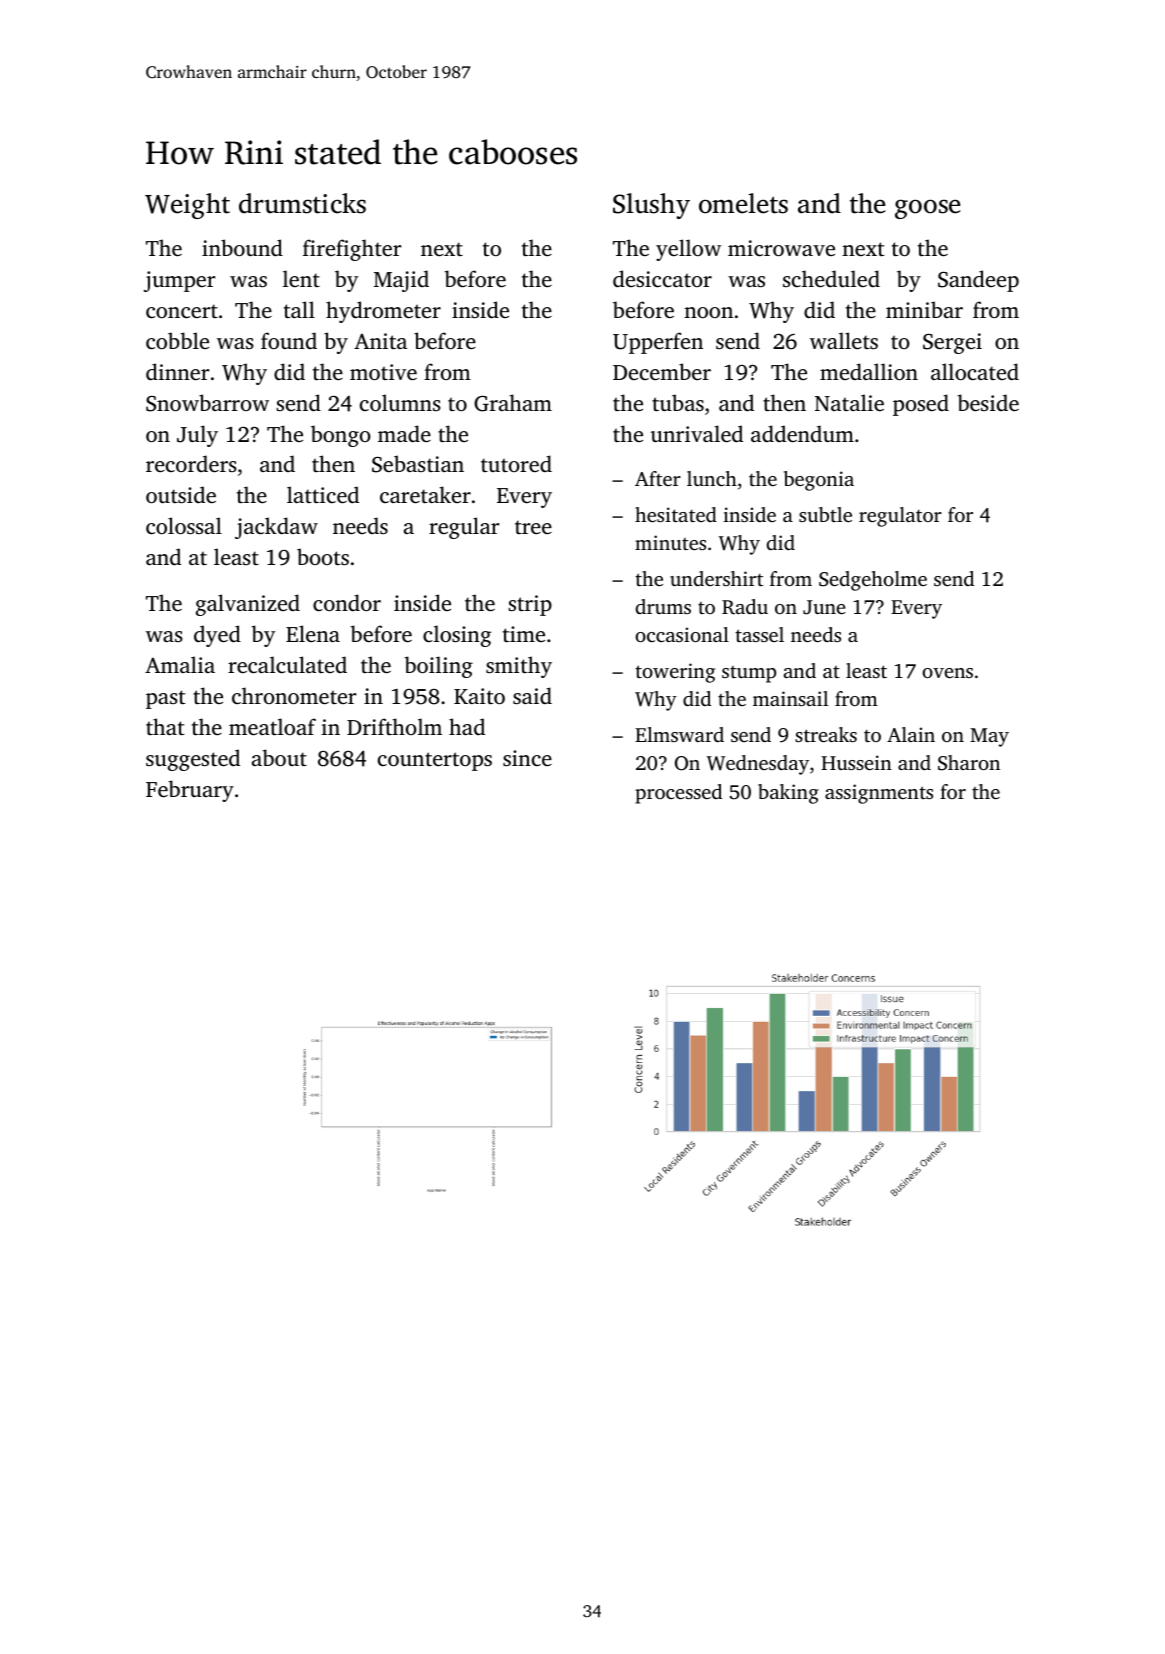 The image size is (1165, 1654). What do you see at coordinates (513, 403) in the screenshot?
I see `Graham` at bounding box center [513, 403].
